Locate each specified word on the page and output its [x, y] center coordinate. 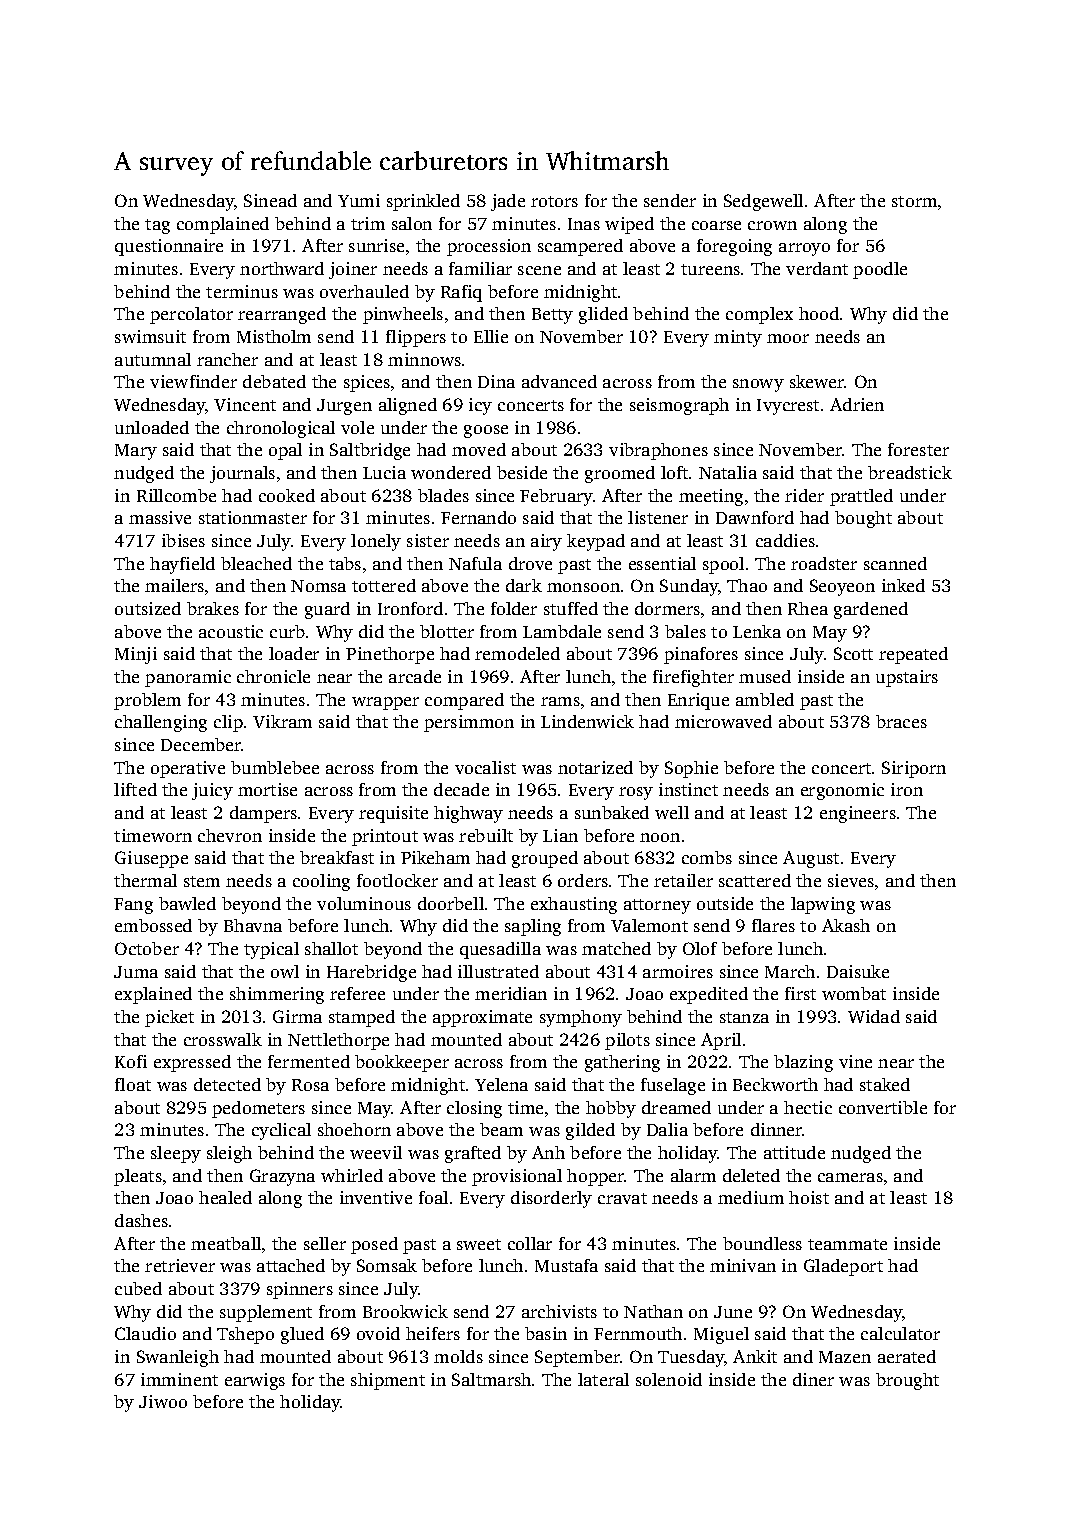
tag [157, 226]
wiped [629, 225]
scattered [755, 880]
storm [914, 201]
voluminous [364, 903]
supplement [266, 1313]
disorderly [551, 1199]
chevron [230, 835]
